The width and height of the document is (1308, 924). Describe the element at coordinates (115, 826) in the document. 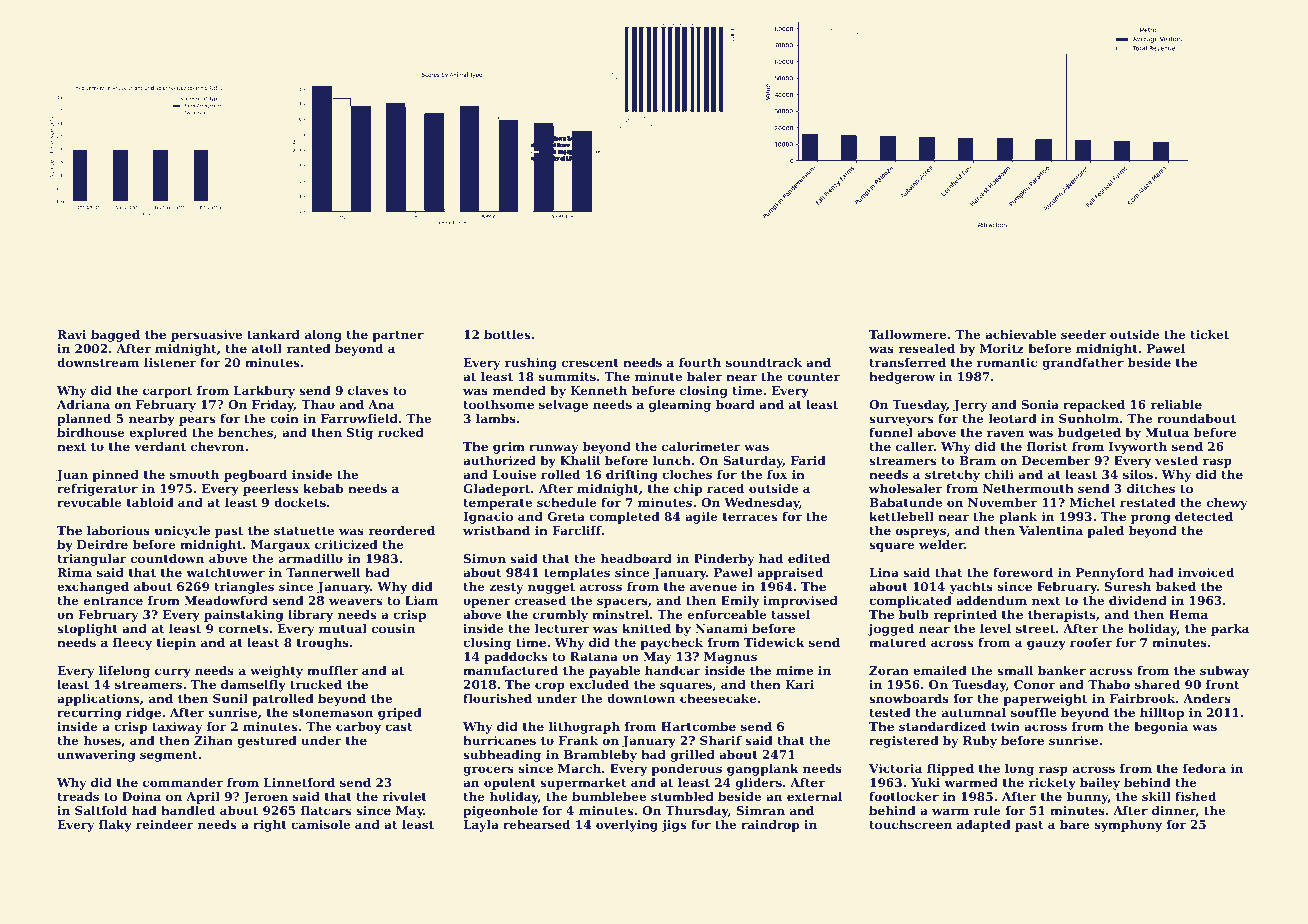

I see `flaky` at that location.
